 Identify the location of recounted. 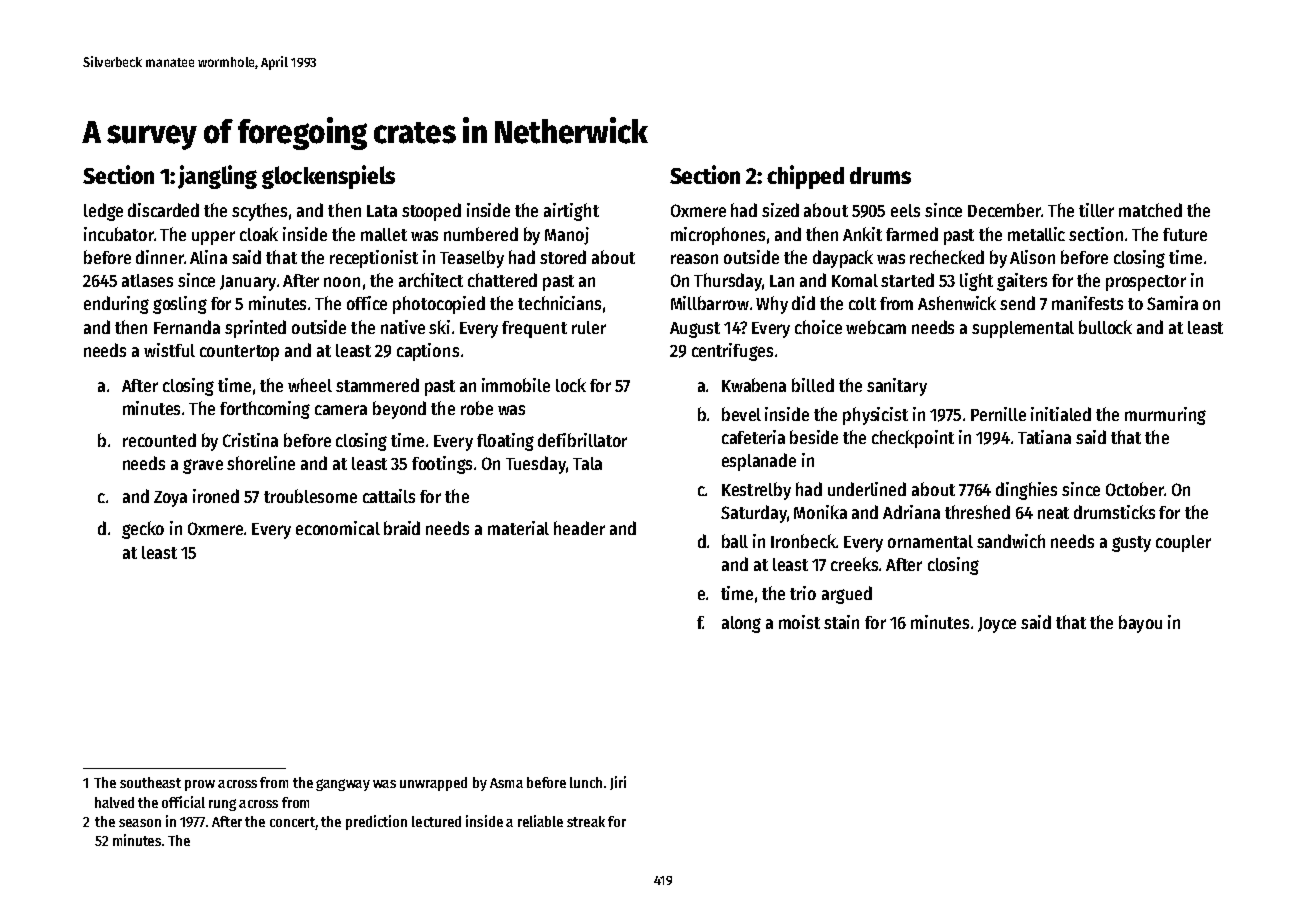
(159, 440).
